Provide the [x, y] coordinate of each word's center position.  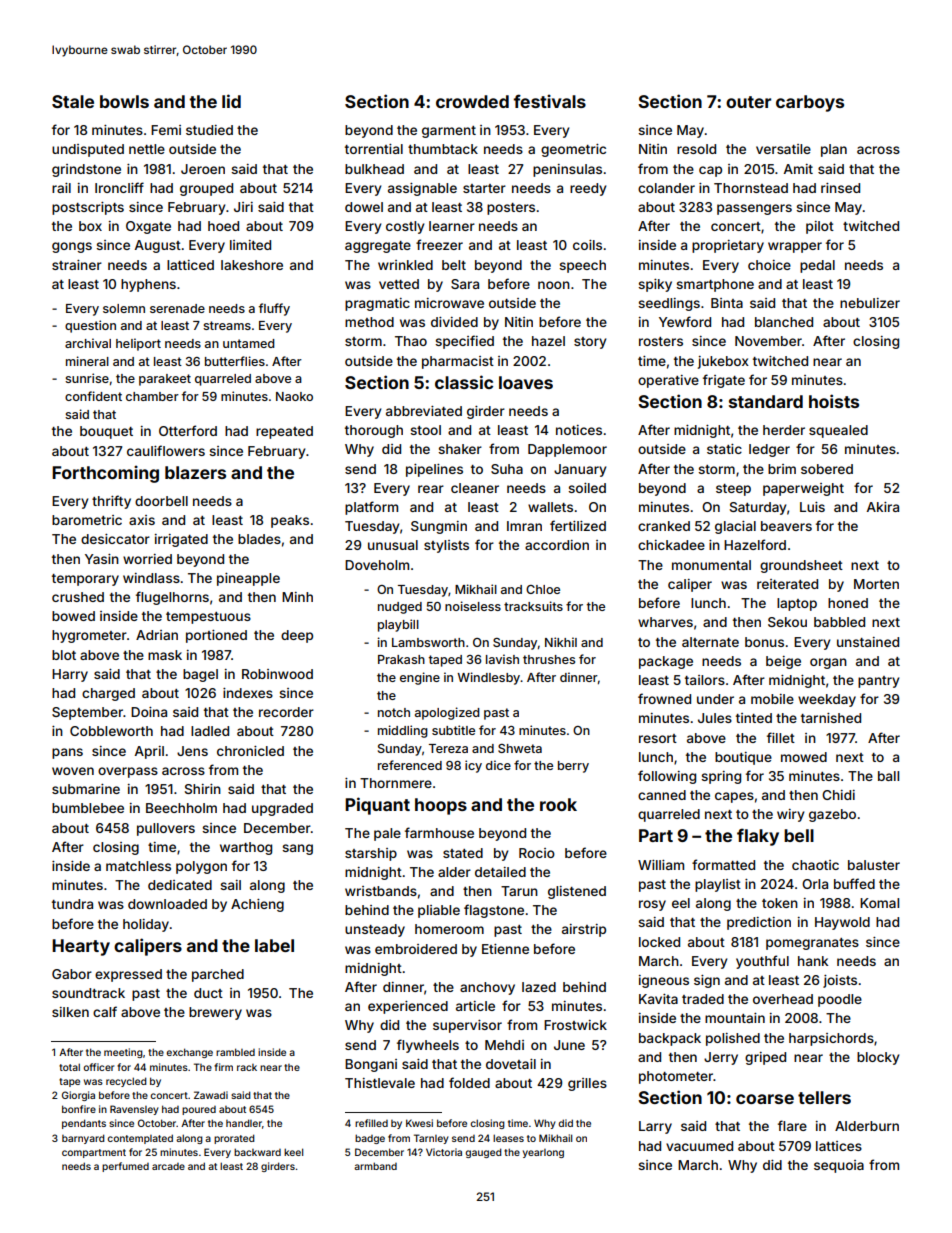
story [590, 343]
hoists [834, 401]
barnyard [83, 1139]
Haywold [842, 923]
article [475, 1006]
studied [209, 130]
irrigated [181, 540]
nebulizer [870, 303]
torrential [374, 149]
